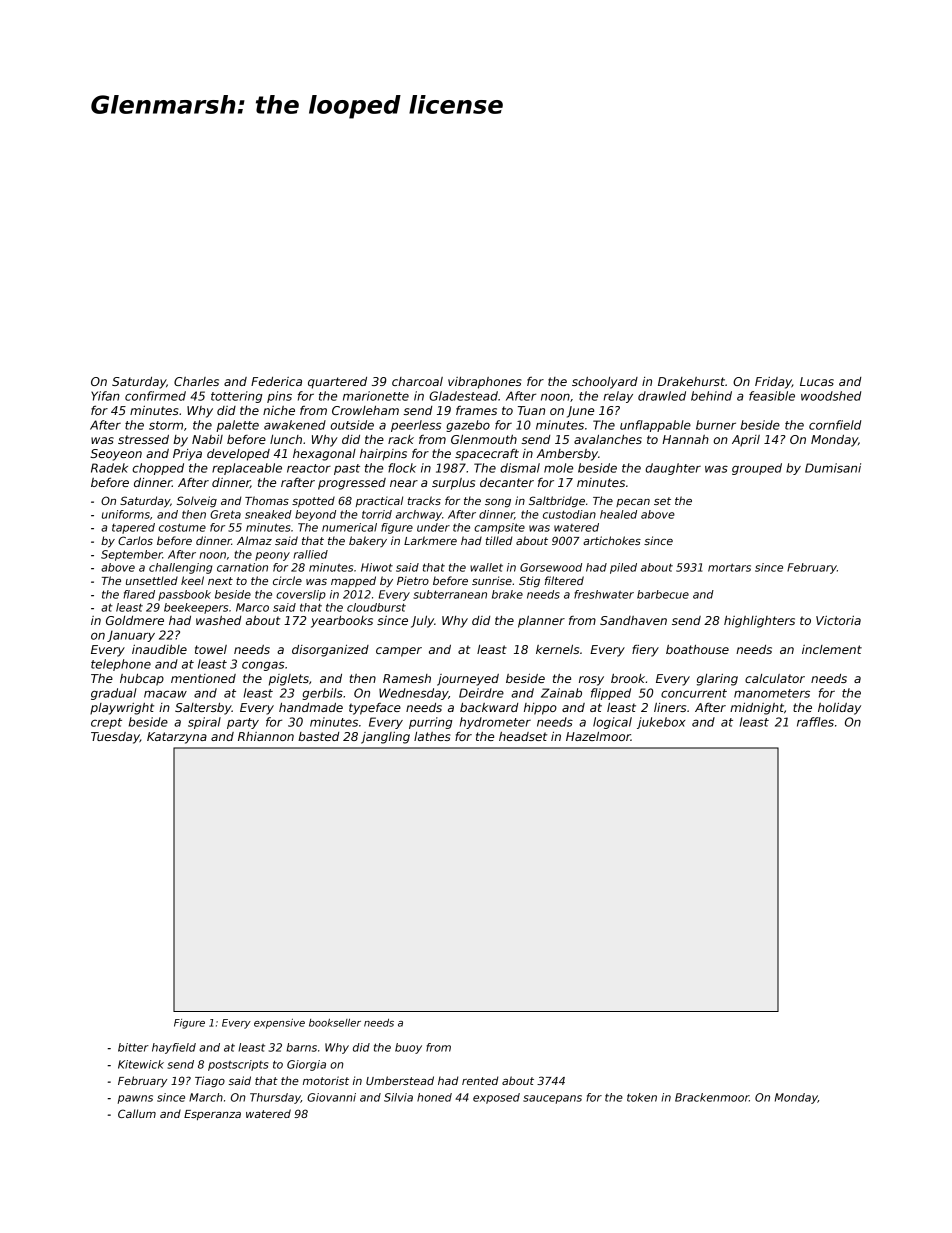 The image size is (952, 1233). What do you see at coordinates (486, 567) in the screenshot?
I see `wallet` at bounding box center [486, 567].
